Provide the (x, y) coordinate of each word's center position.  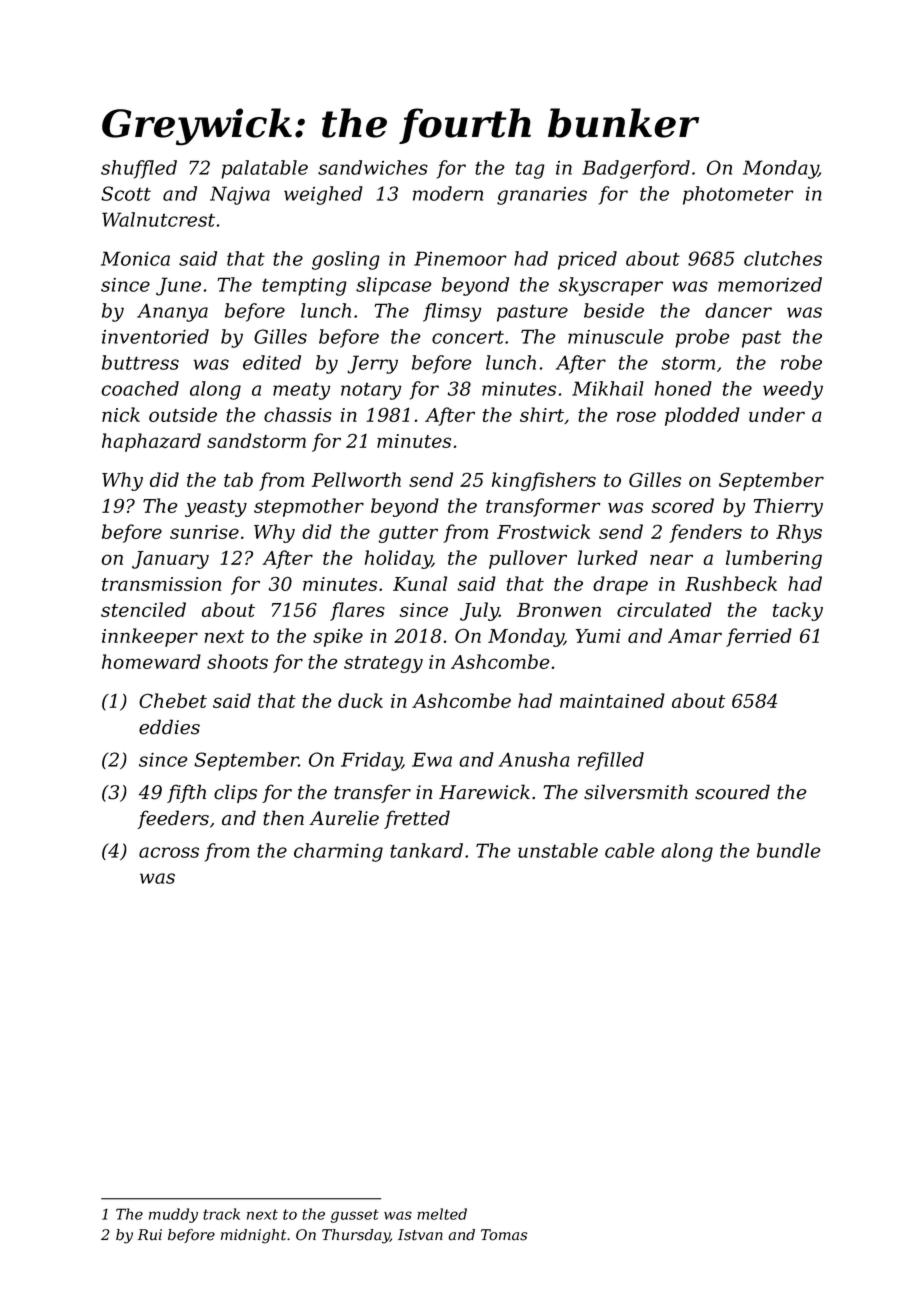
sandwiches (373, 167)
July (479, 611)
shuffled (139, 169)
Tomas (504, 1235)
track (221, 1214)
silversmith (636, 792)
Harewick (484, 792)
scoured (732, 792)
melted (442, 1214)
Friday (371, 761)
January (170, 560)
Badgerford (636, 169)
